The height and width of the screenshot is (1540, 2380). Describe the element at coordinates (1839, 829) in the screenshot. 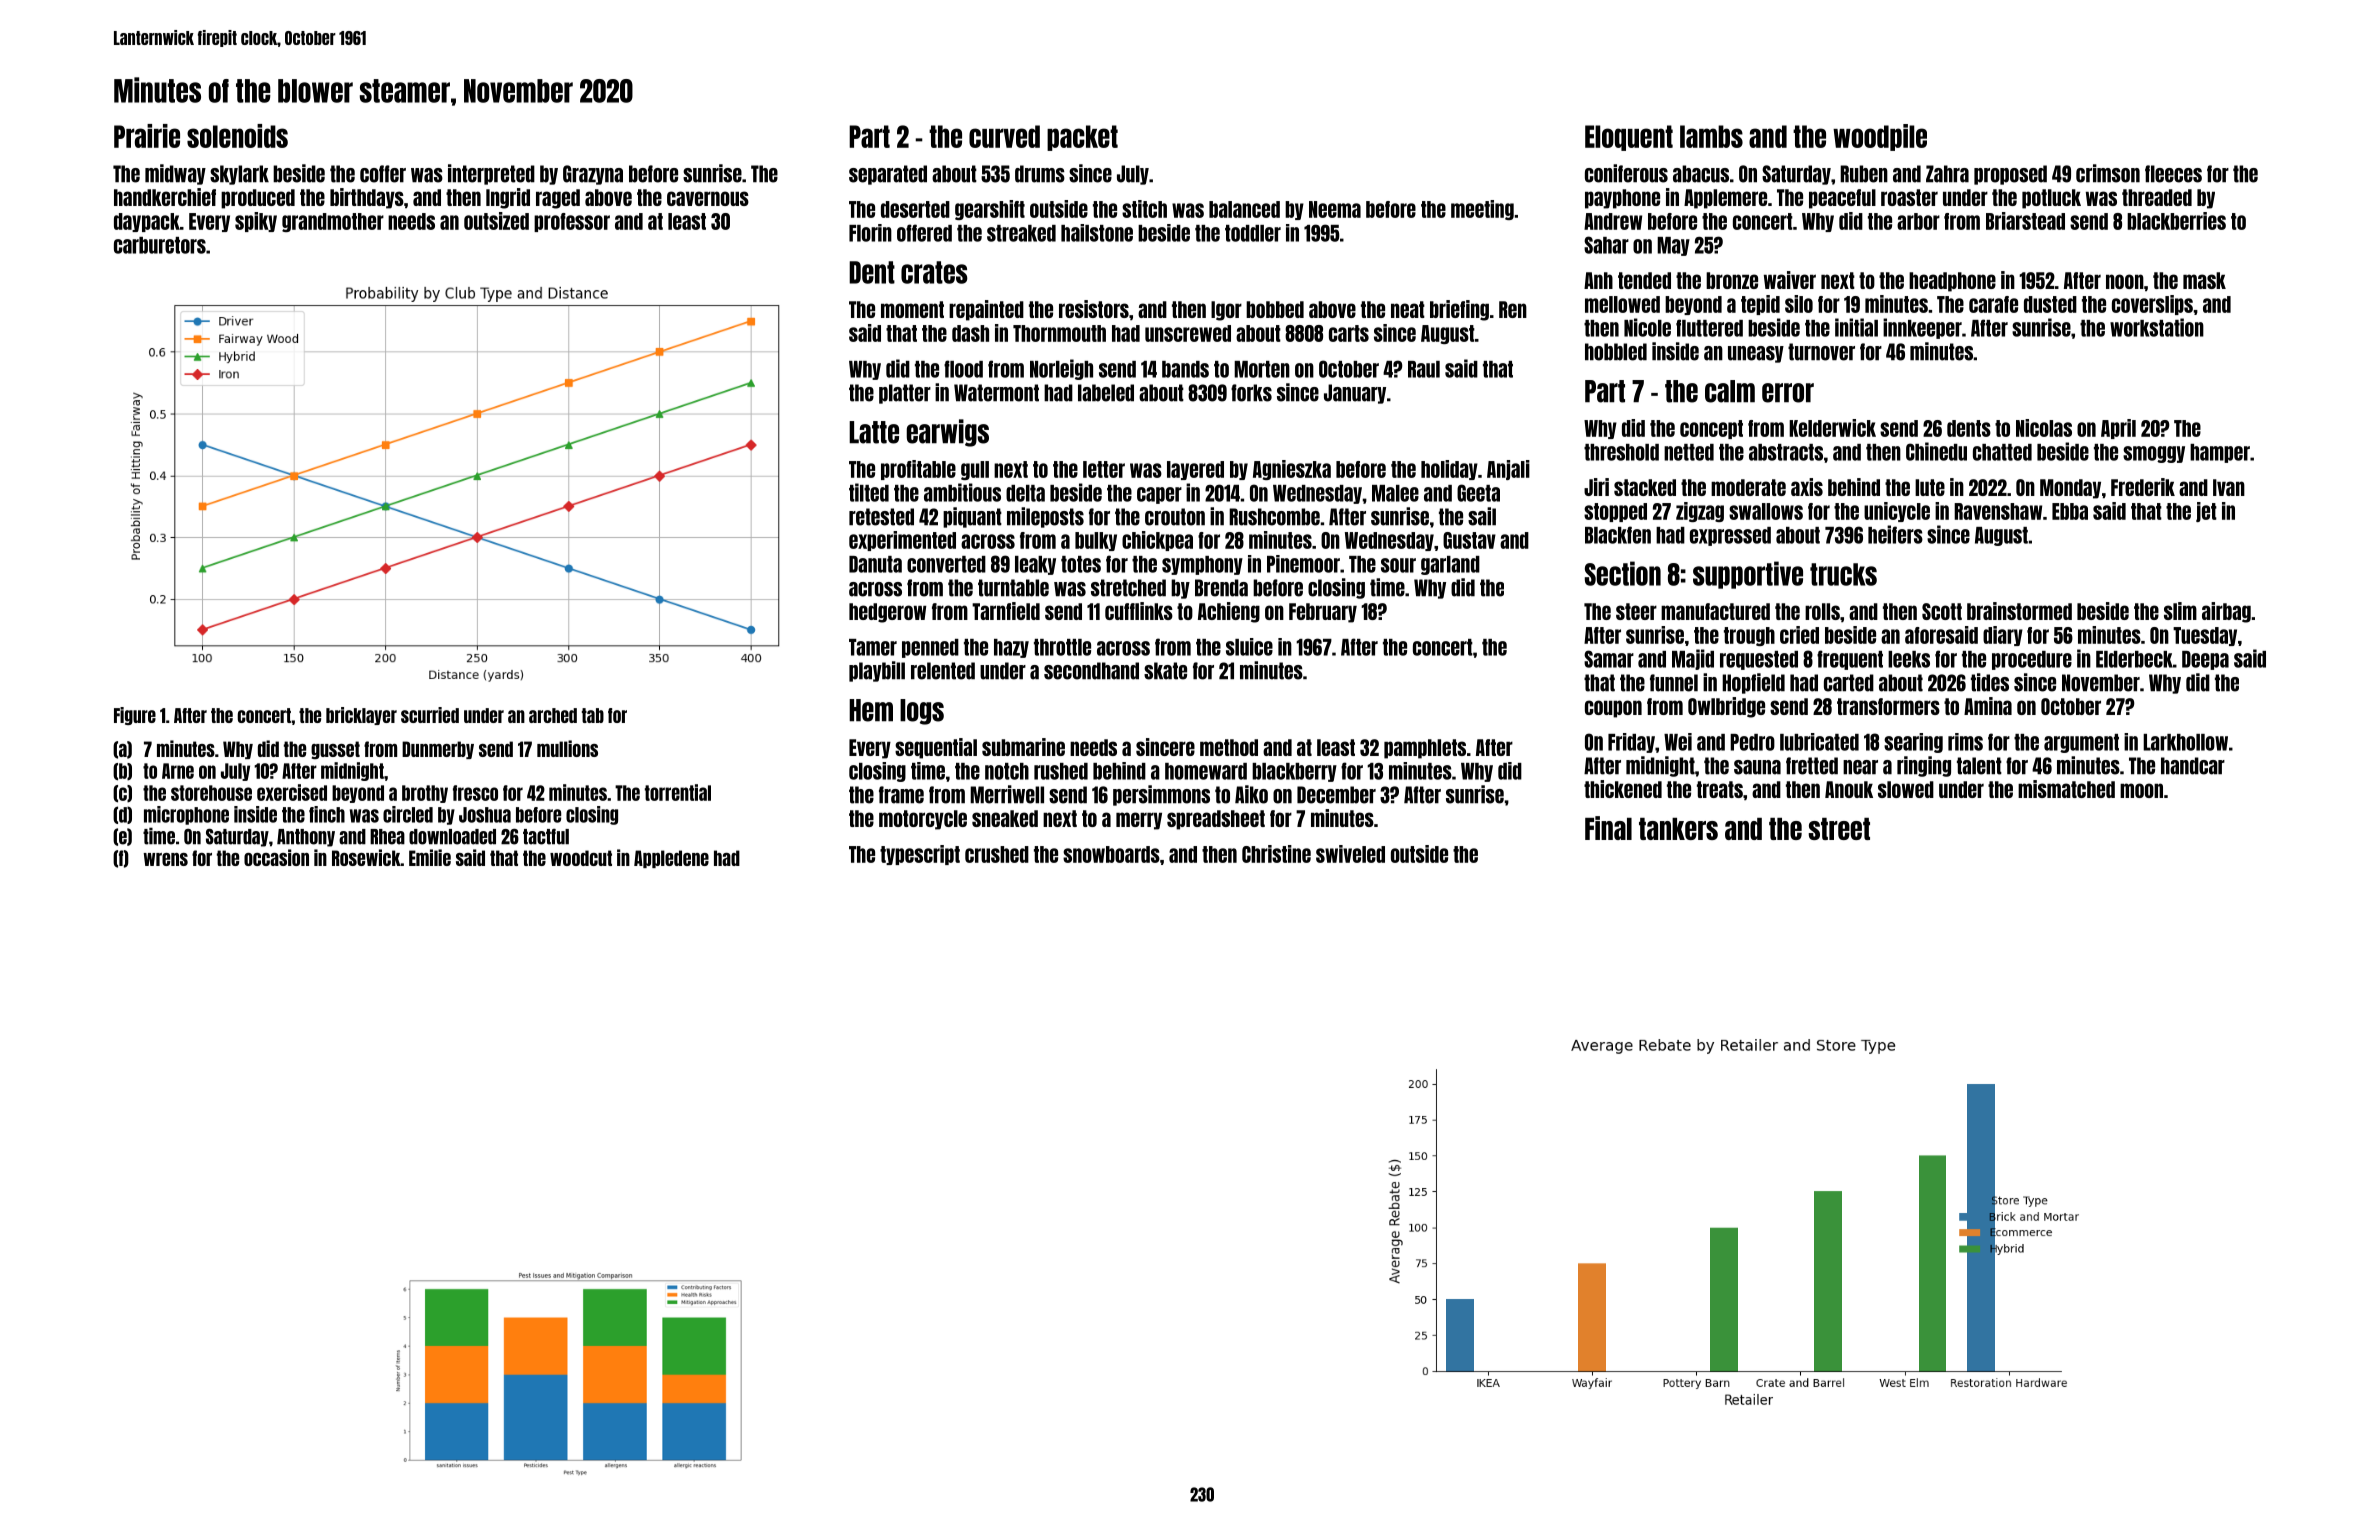

I see `street` at that location.
